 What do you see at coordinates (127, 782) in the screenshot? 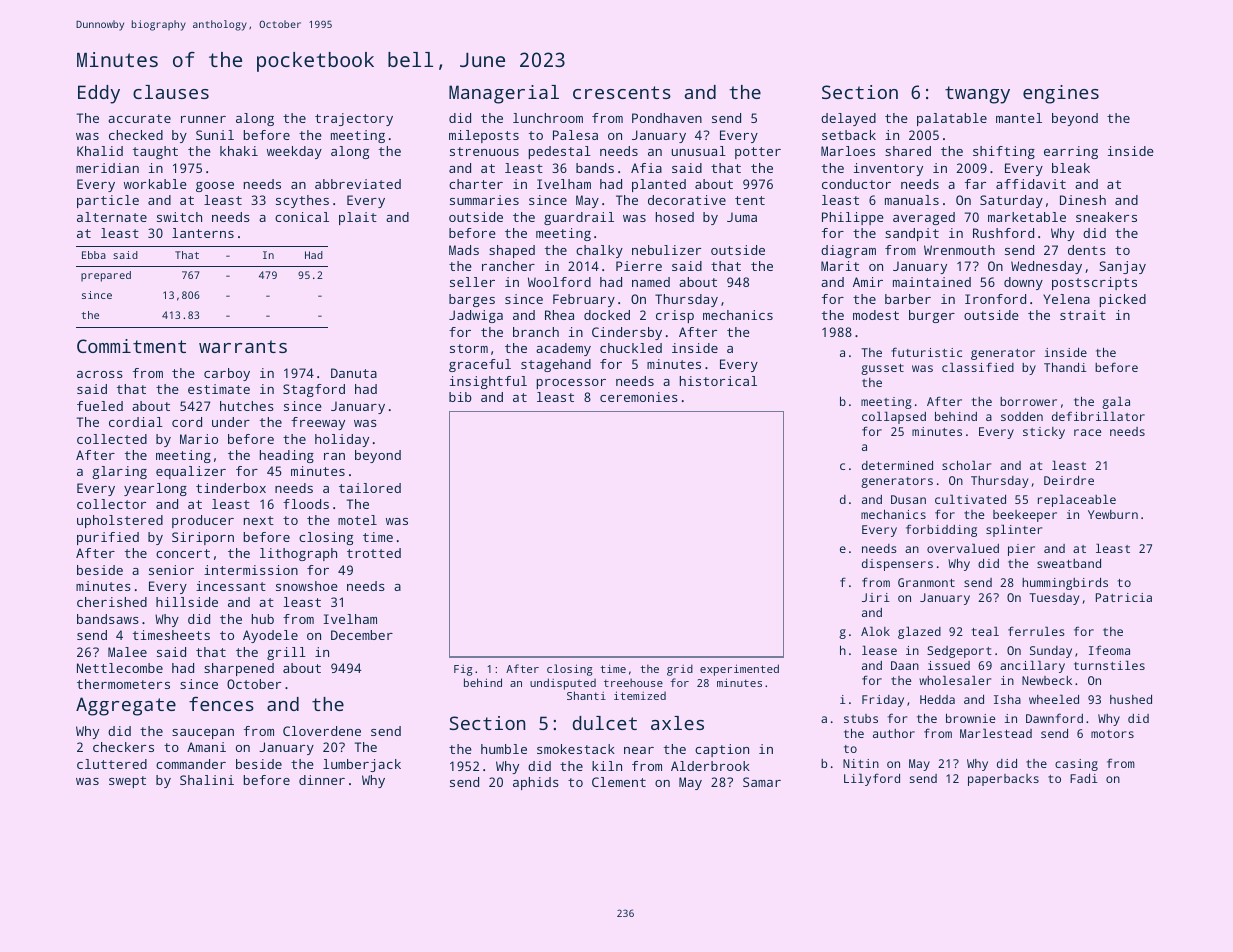
I see `swept` at bounding box center [127, 782].
